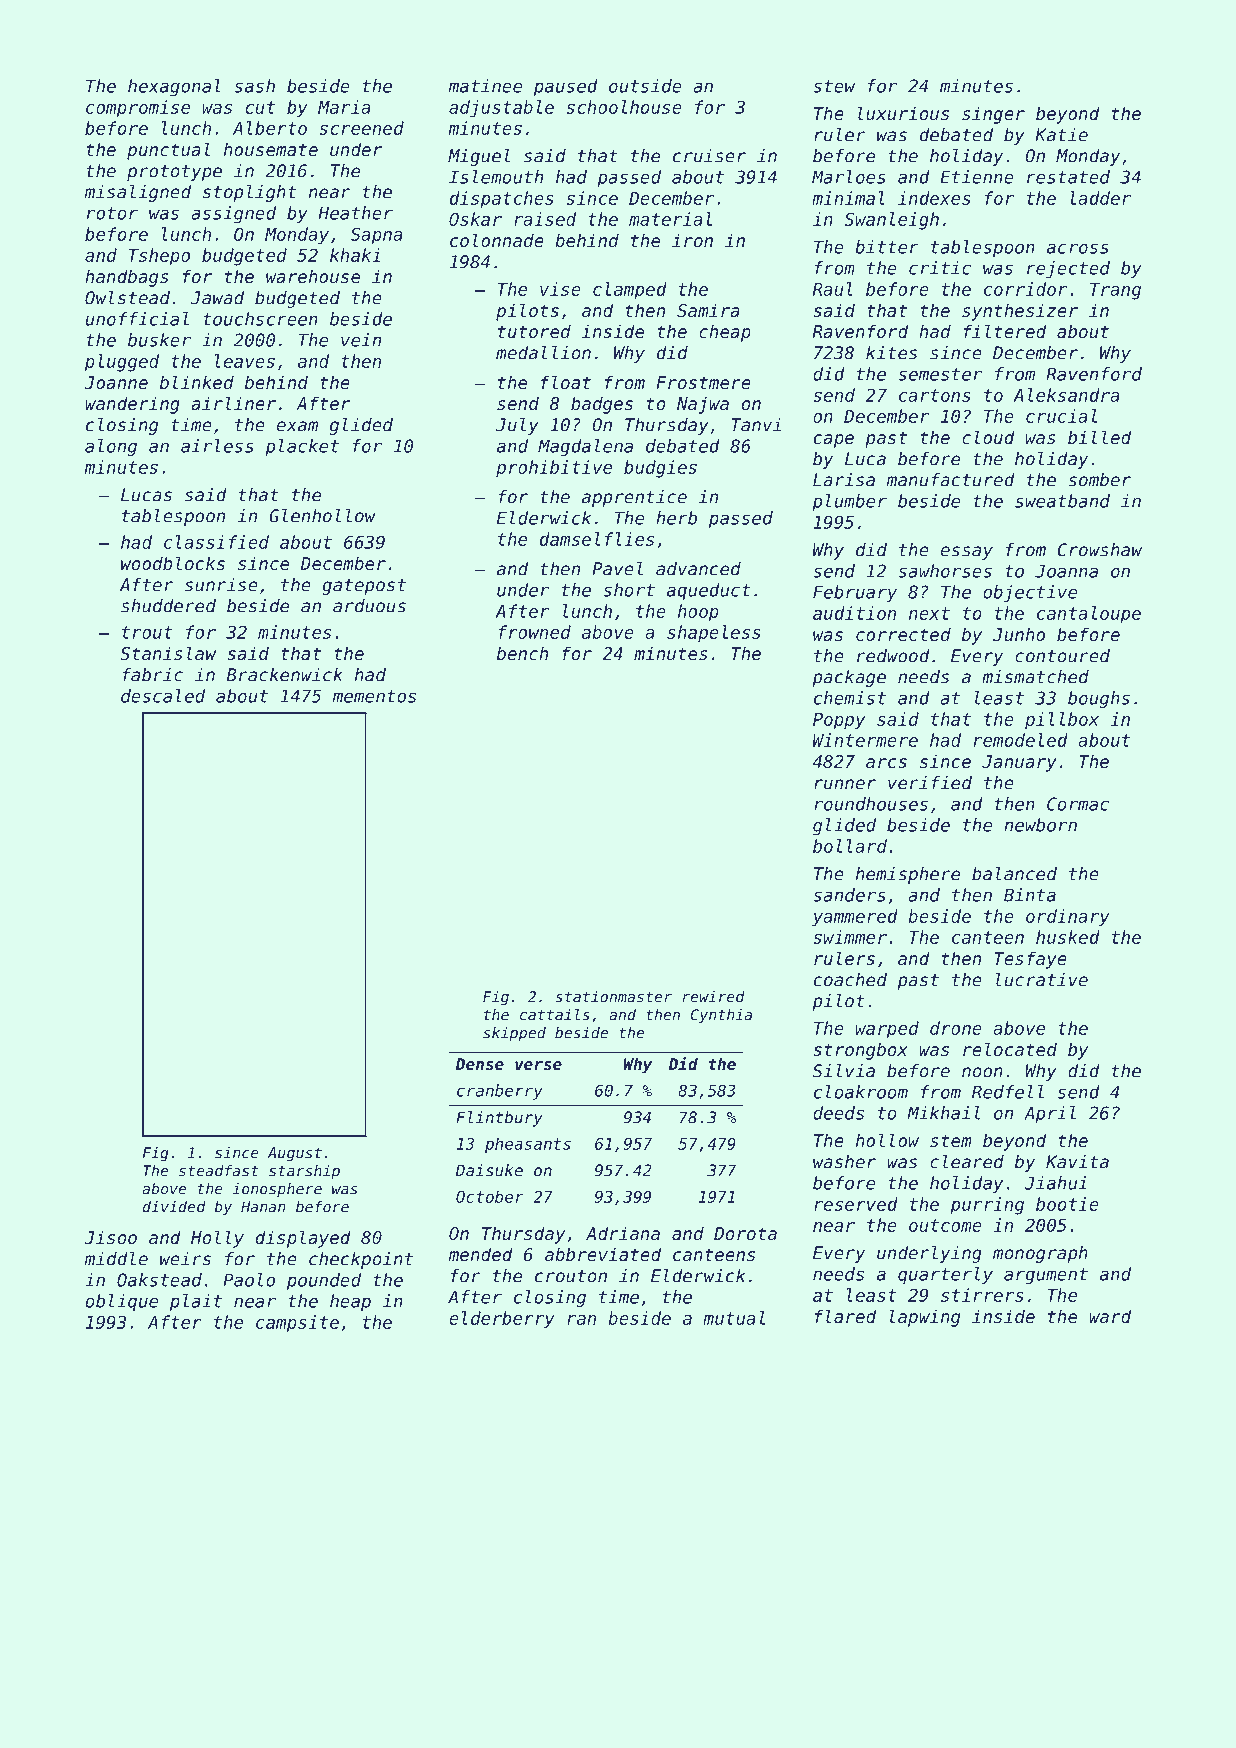 This screenshot has width=1236, height=1748. What do you see at coordinates (304, 1172) in the screenshot?
I see `starship` at bounding box center [304, 1172].
